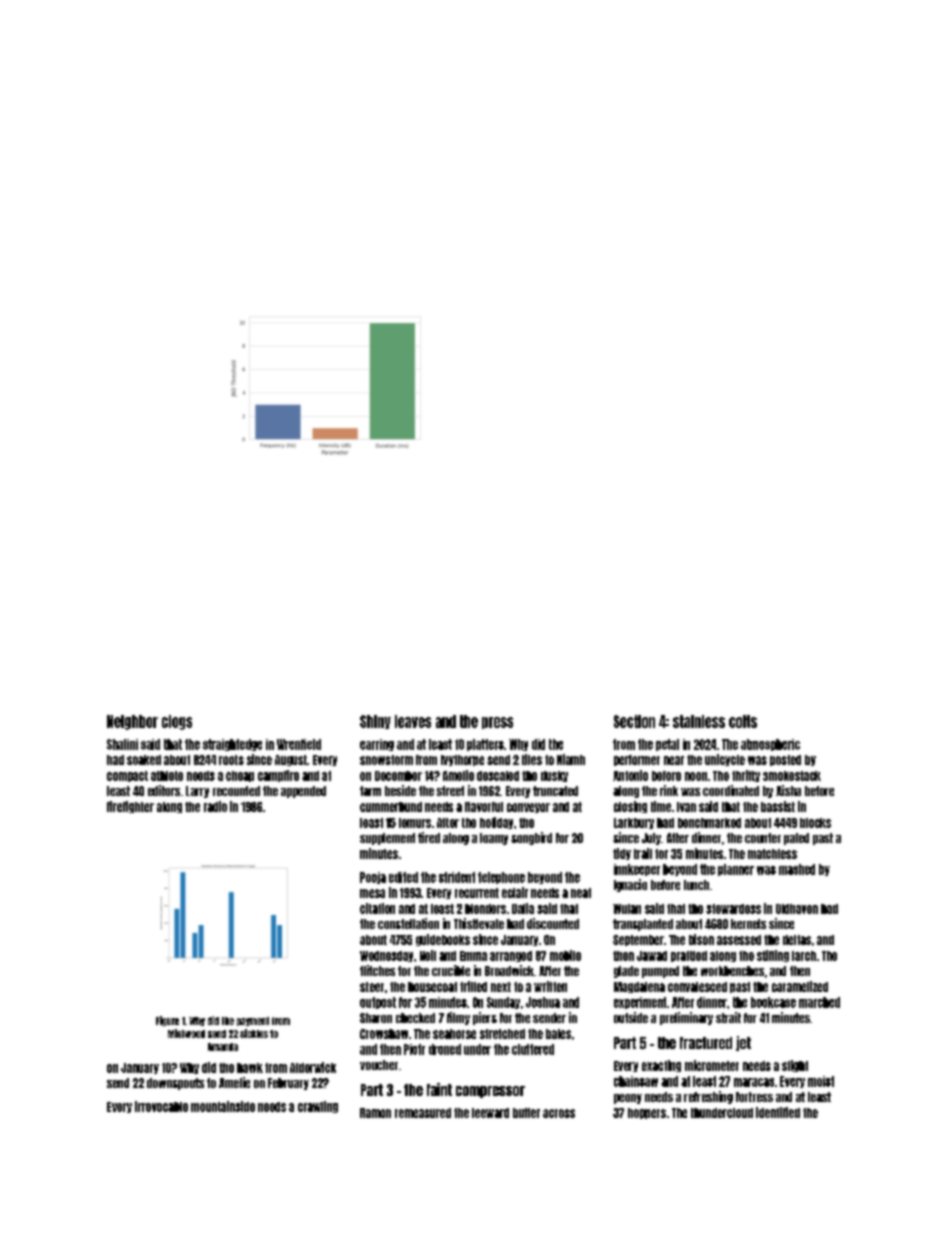 The height and width of the document is (1233, 952). I want to click on tired, so click(429, 837).
